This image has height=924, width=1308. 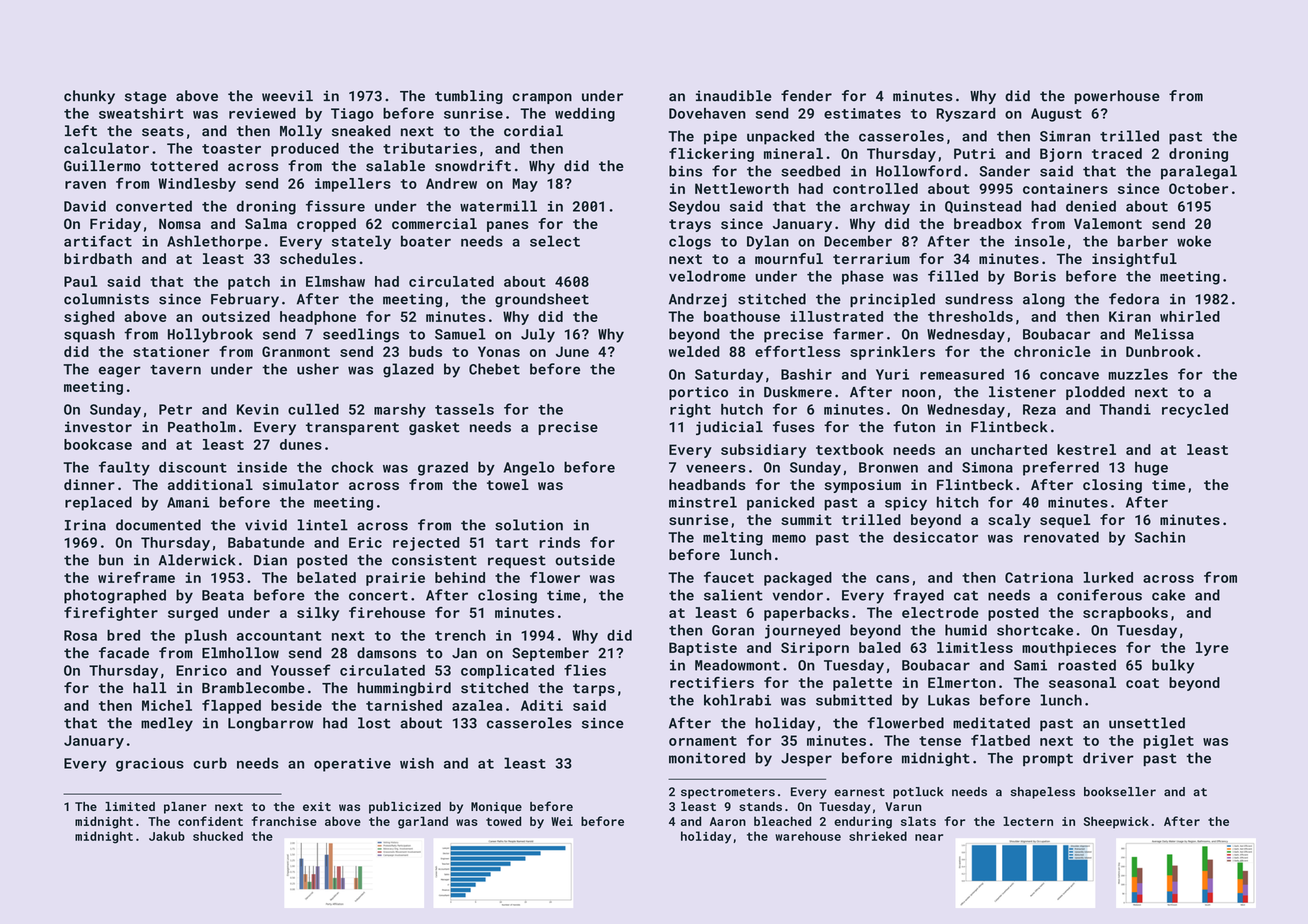 I want to click on Sachin, so click(x=1160, y=537).
